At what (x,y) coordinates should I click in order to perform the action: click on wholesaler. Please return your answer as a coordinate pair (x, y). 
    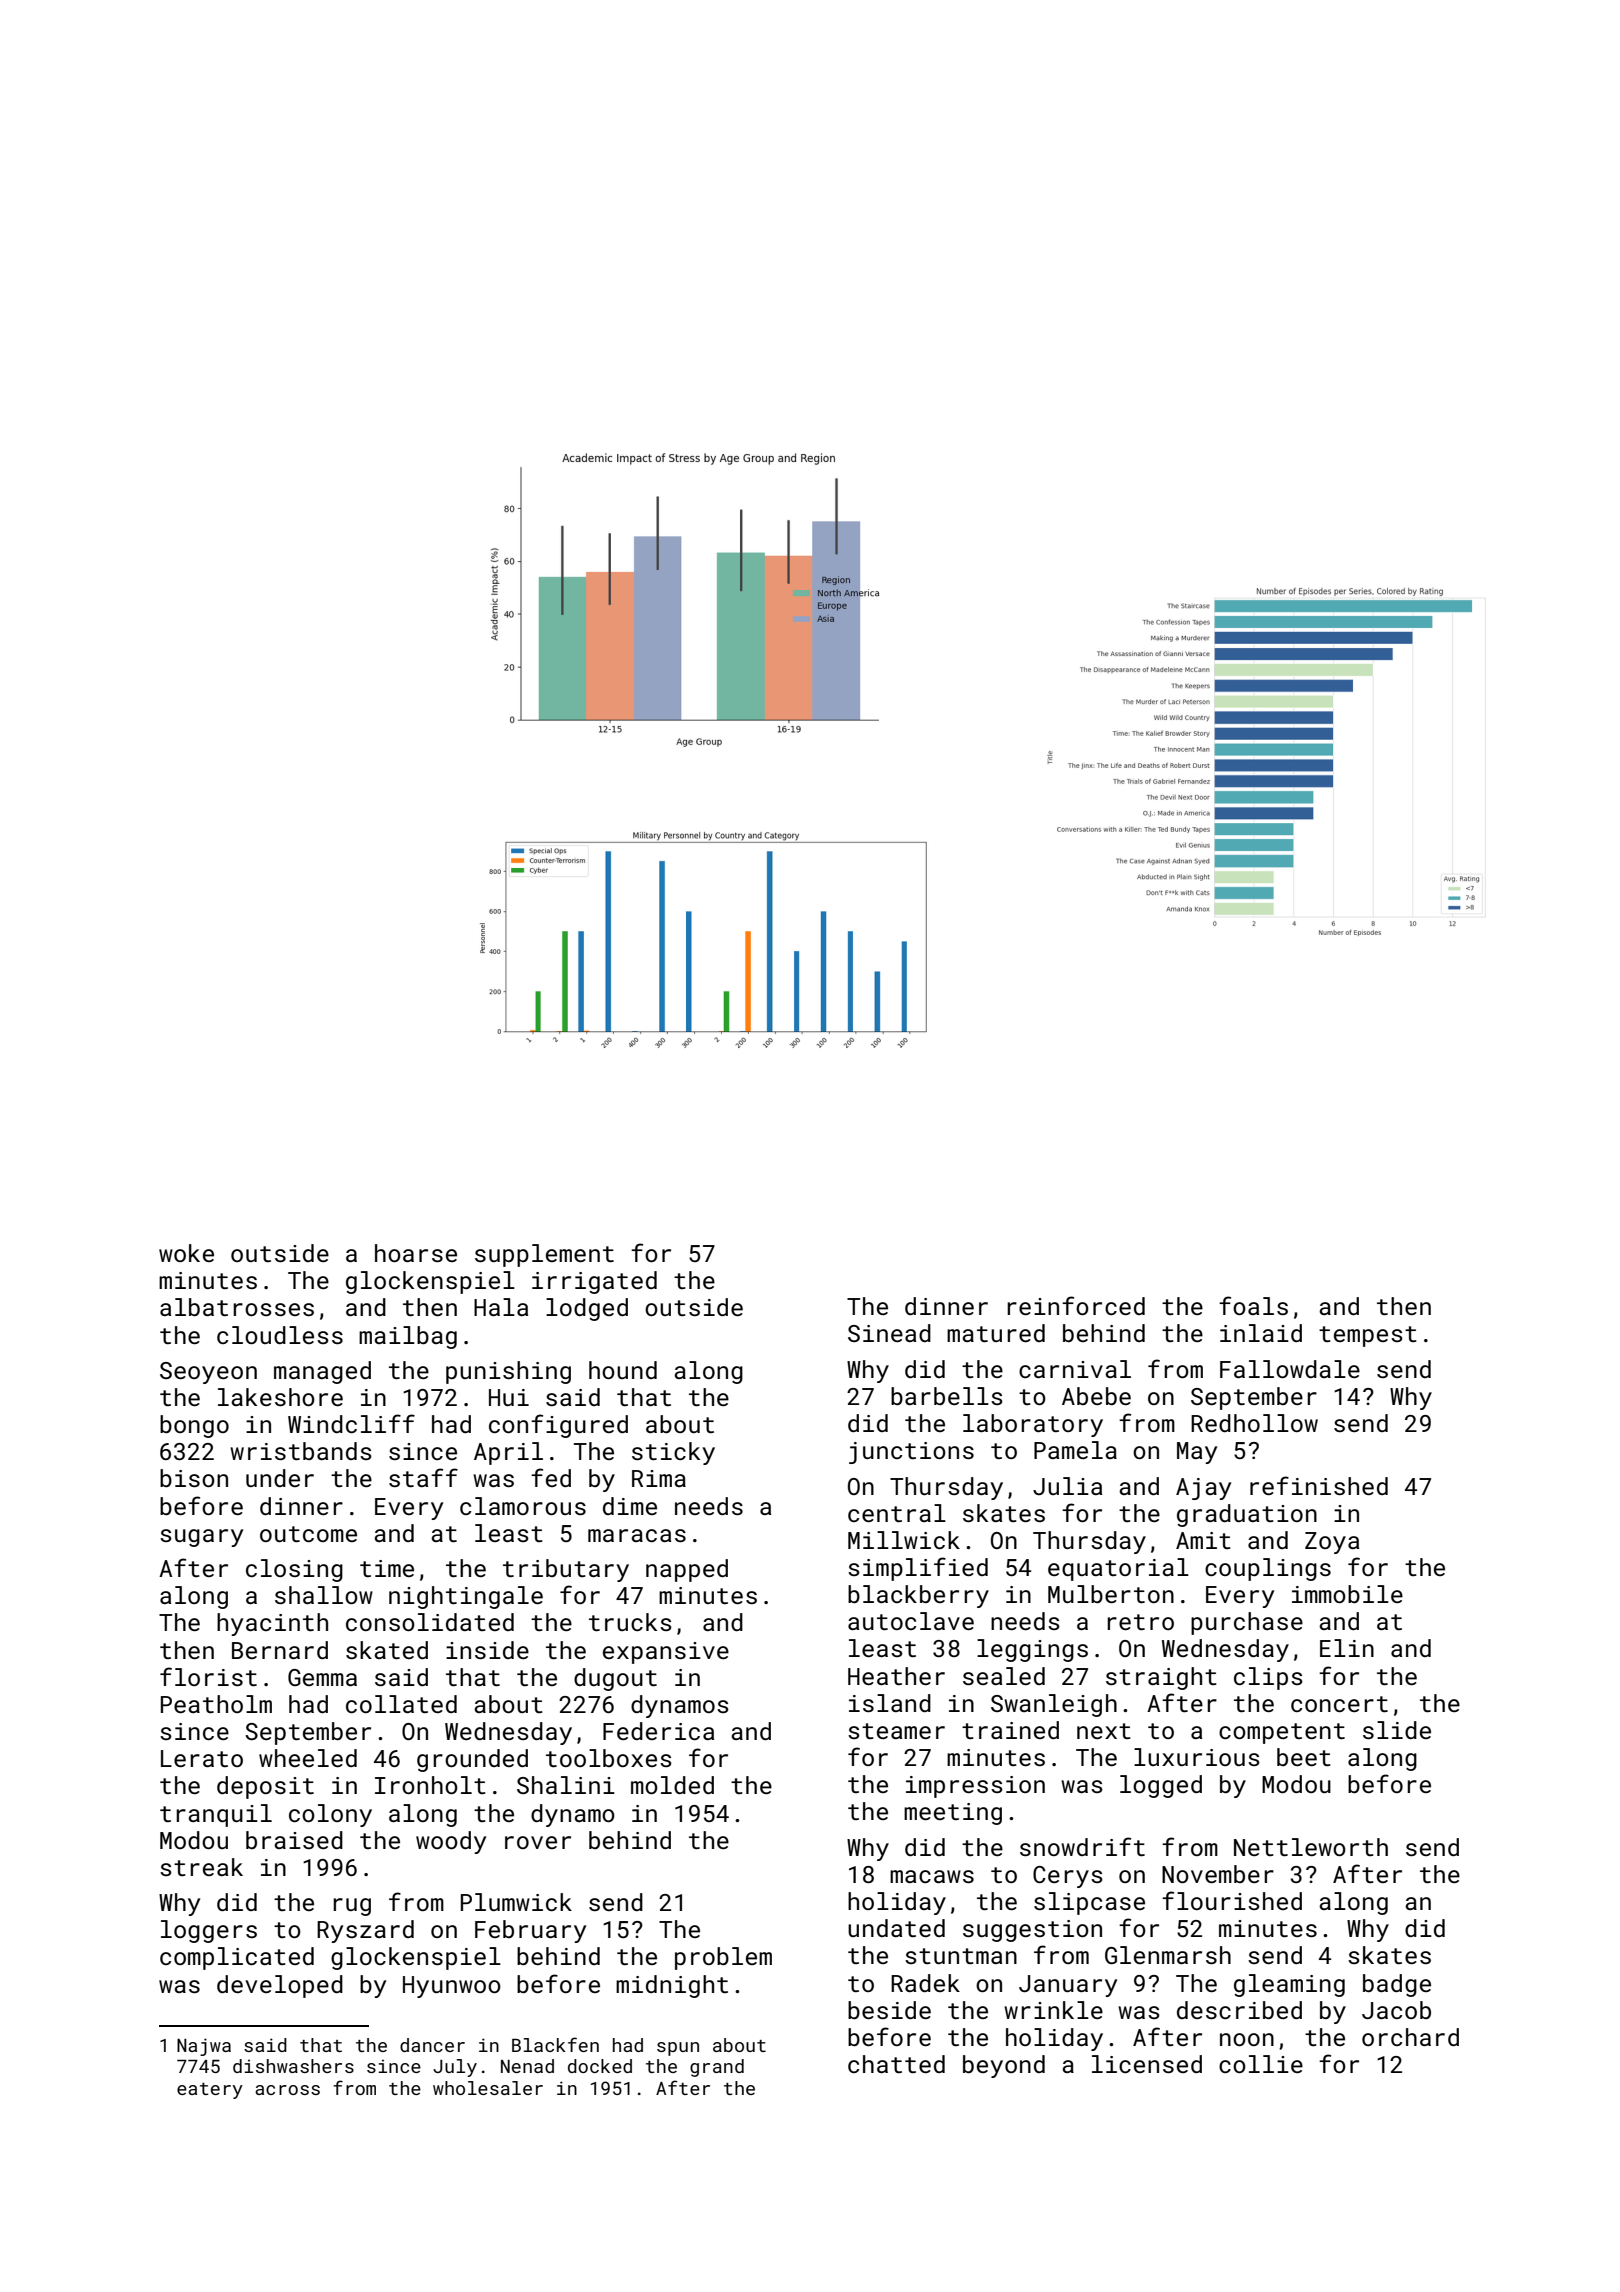
    Looking at the image, I should click on (488, 2088).
